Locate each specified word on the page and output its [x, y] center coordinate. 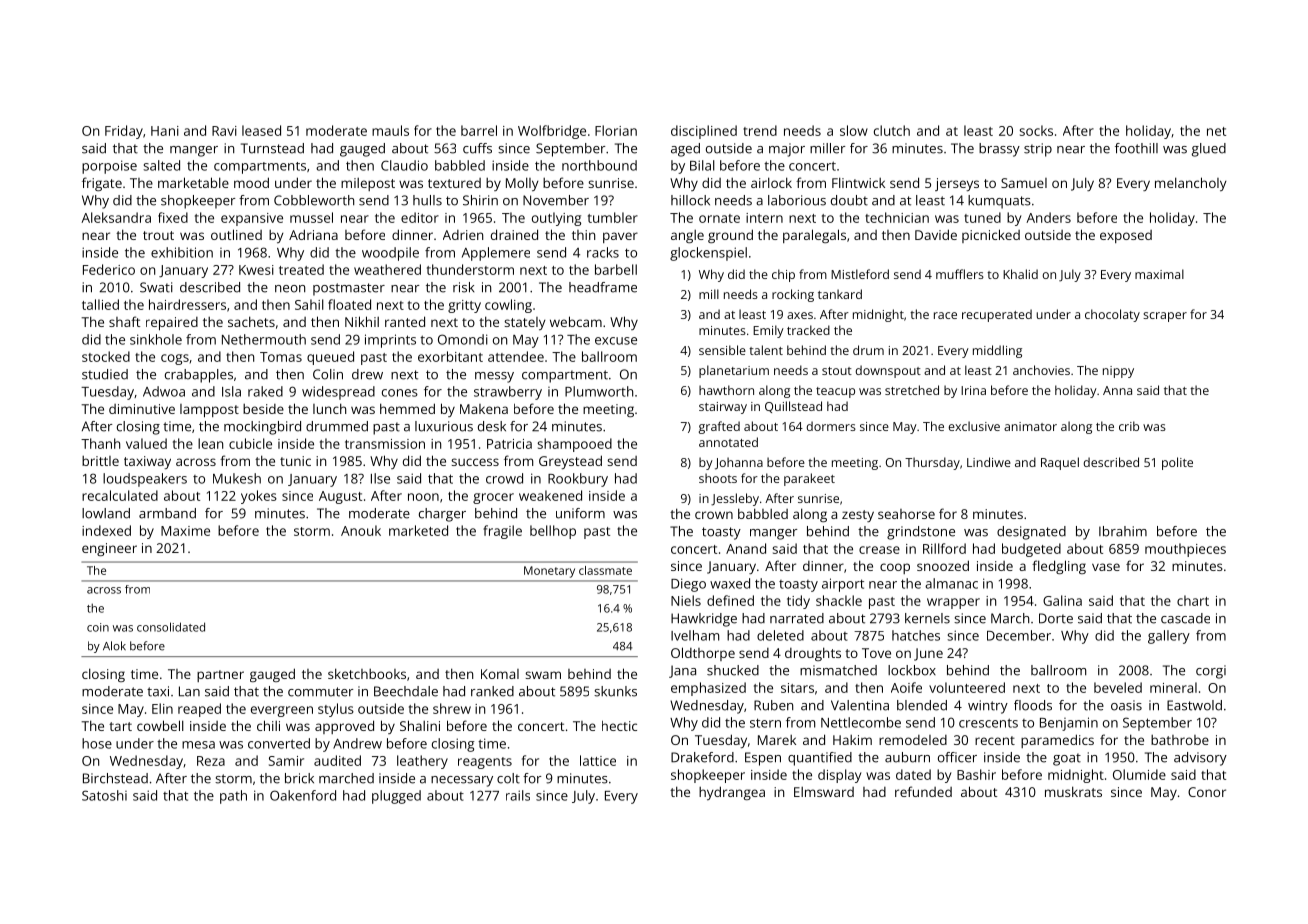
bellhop [553, 532]
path [233, 797]
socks [1036, 130]
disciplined [704, 132]
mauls [390, 130]
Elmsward [824, 792]
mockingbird [262, 428]
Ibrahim [1123, 531]
